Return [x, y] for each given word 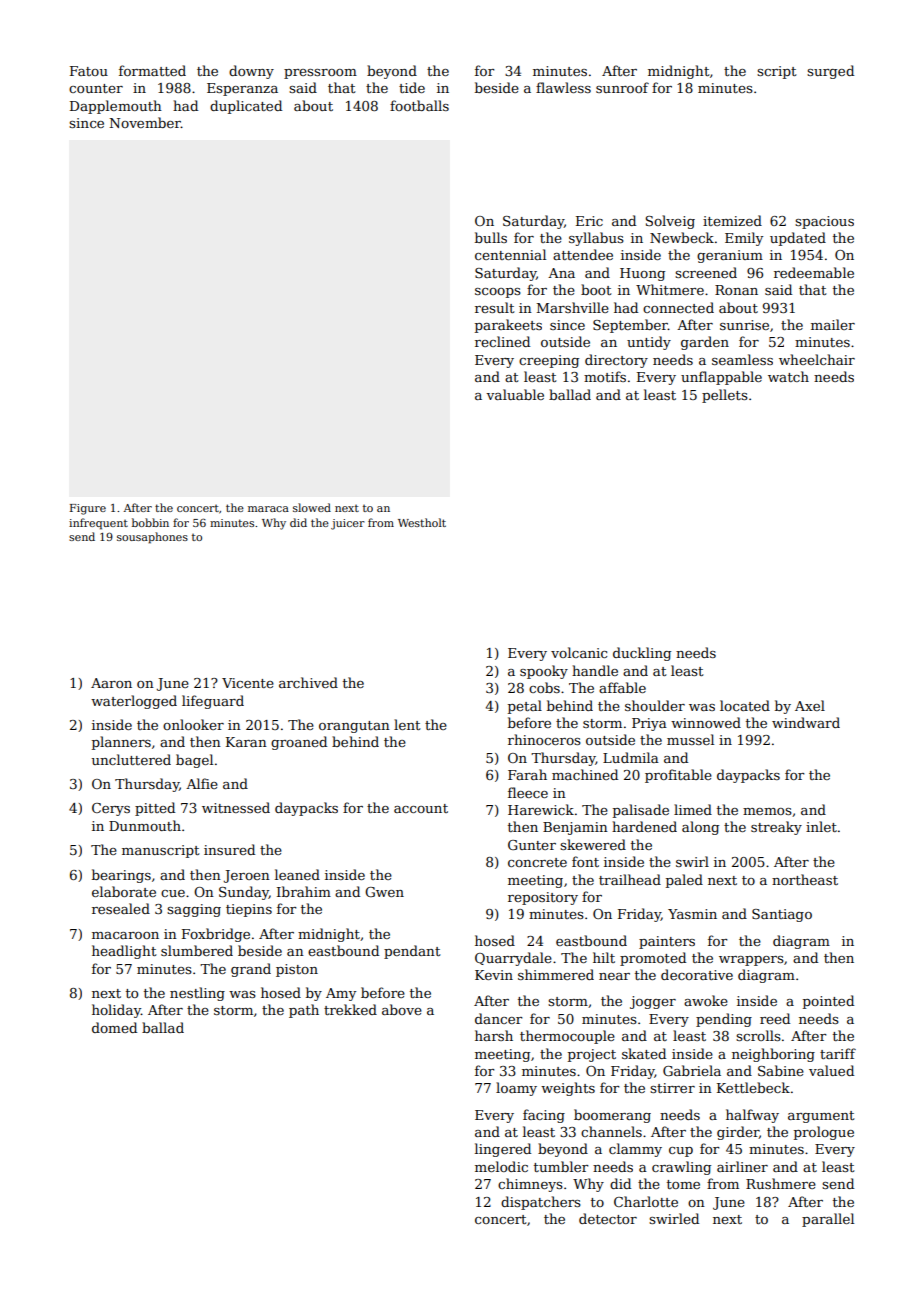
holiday [116, 1011]
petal [525, 707]
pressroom [320, 74]
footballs [419, 105]
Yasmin [692, 914]
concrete [537, 862]
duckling [642, 654]
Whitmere [670, 289]
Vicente [248, 683]
